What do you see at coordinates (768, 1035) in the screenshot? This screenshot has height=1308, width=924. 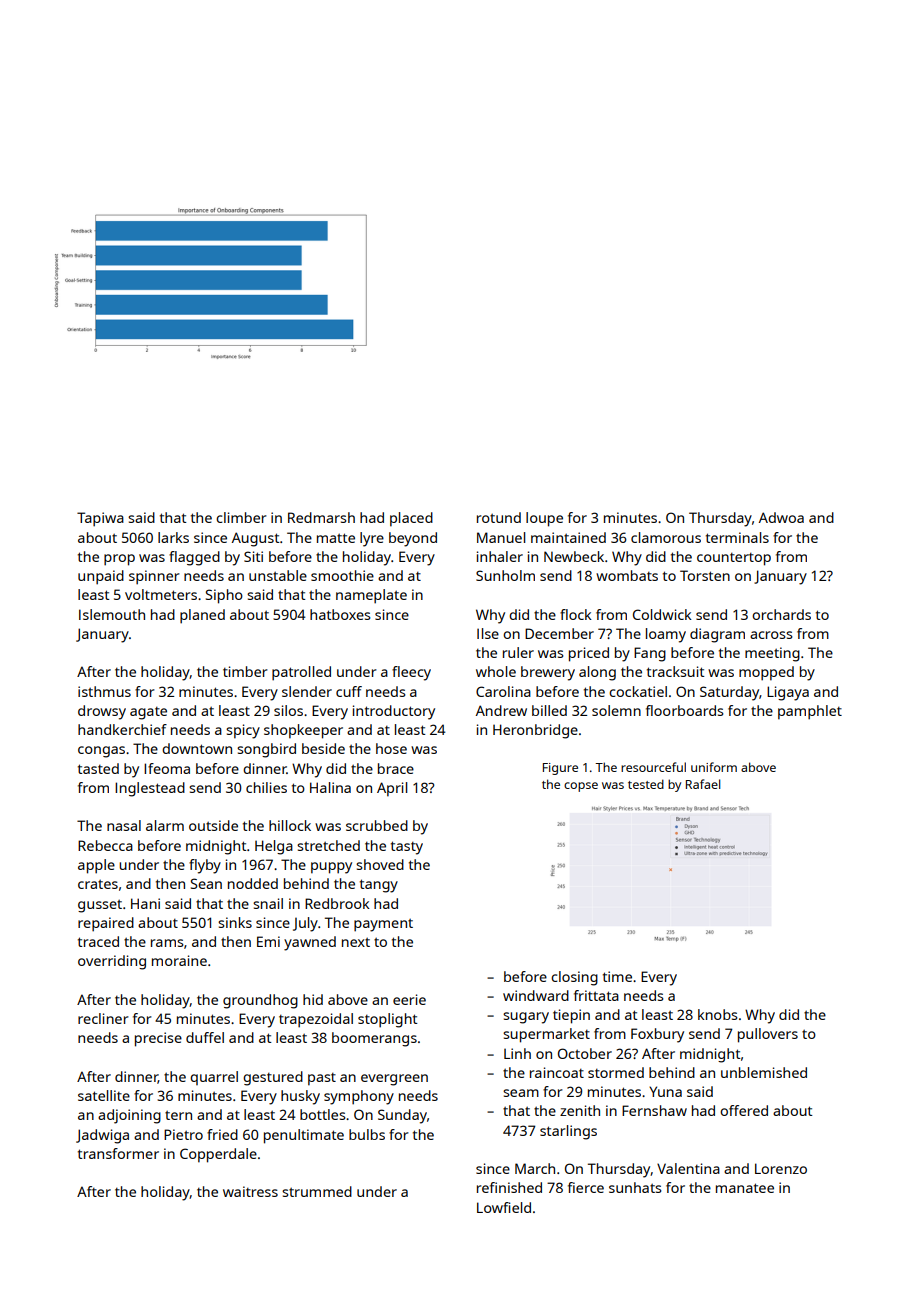 I see `pullovers` at bounding box center [768, 1035].
